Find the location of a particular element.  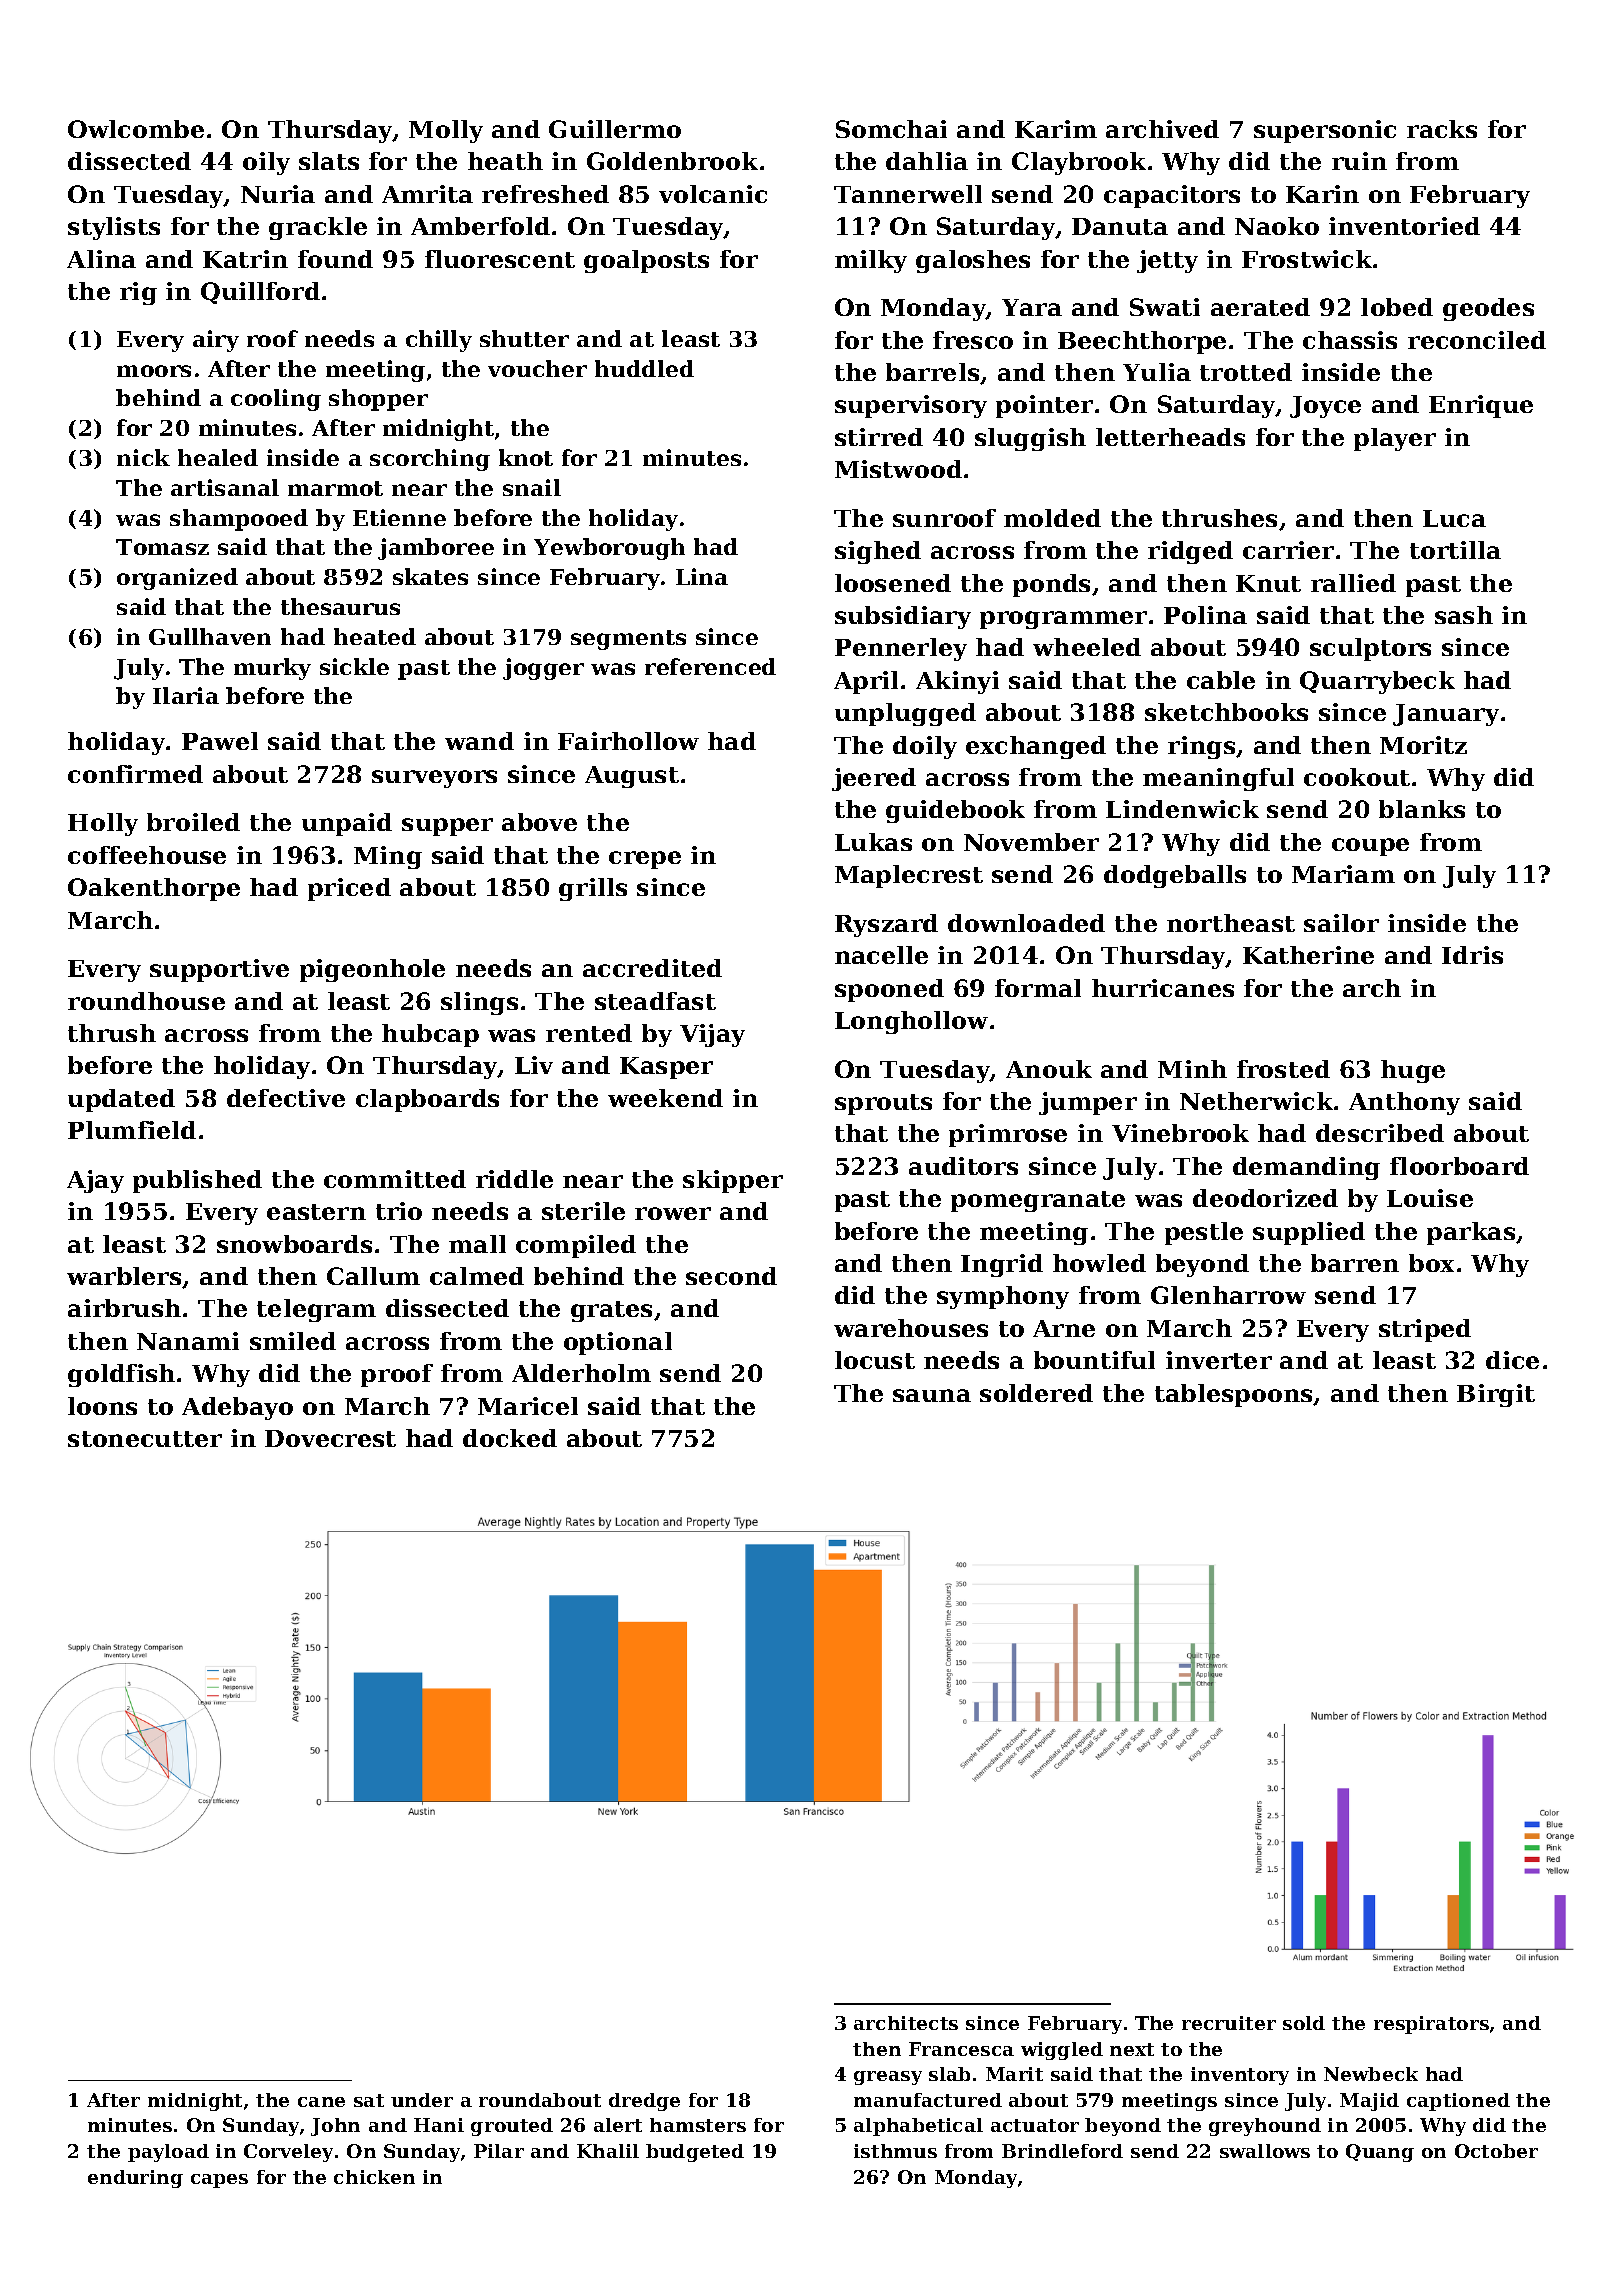

Dovecrest is located at coordinates (330, 1438).
